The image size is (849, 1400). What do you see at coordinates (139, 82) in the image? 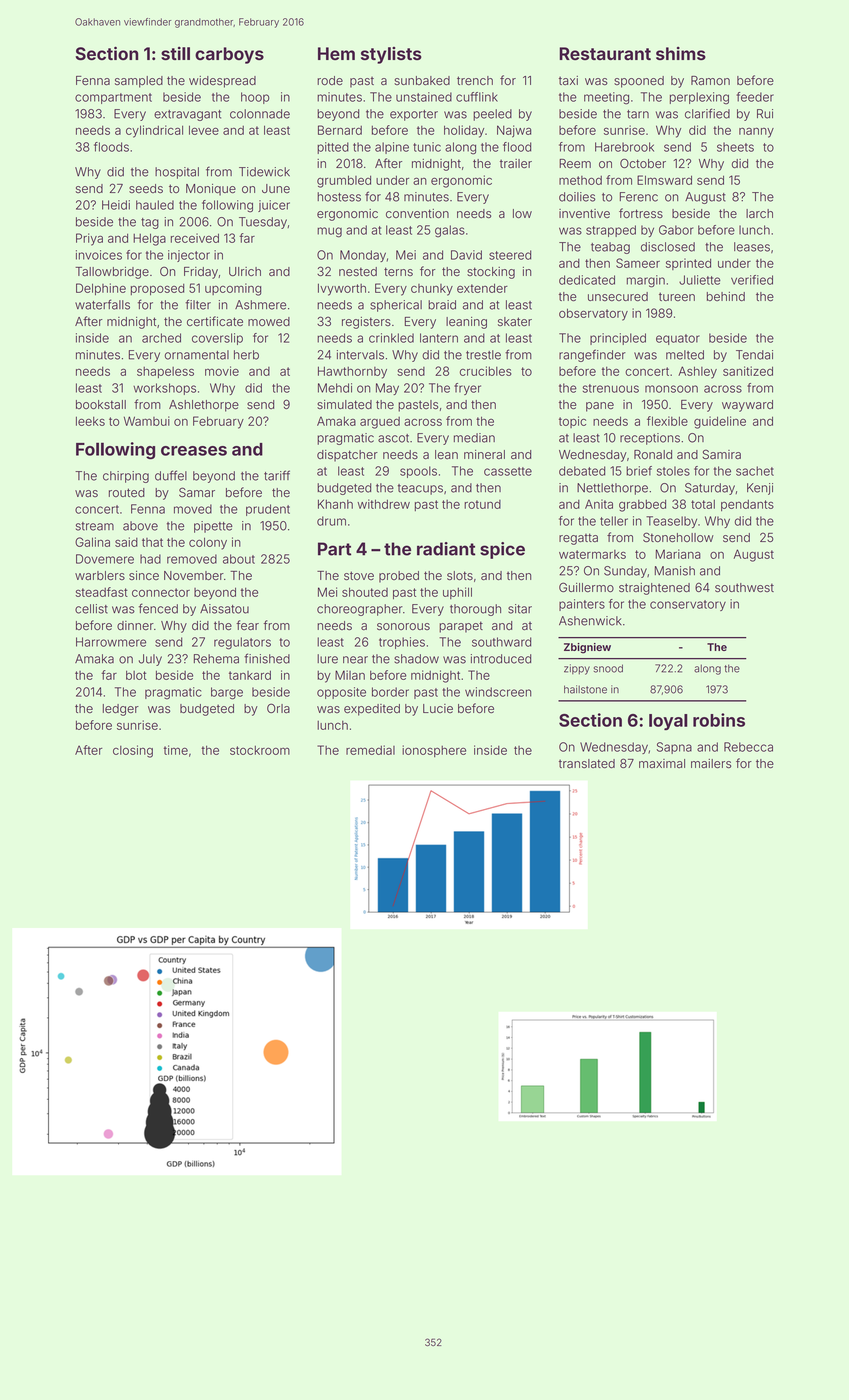
I see `sampled` at bounding box center [139, 82].
